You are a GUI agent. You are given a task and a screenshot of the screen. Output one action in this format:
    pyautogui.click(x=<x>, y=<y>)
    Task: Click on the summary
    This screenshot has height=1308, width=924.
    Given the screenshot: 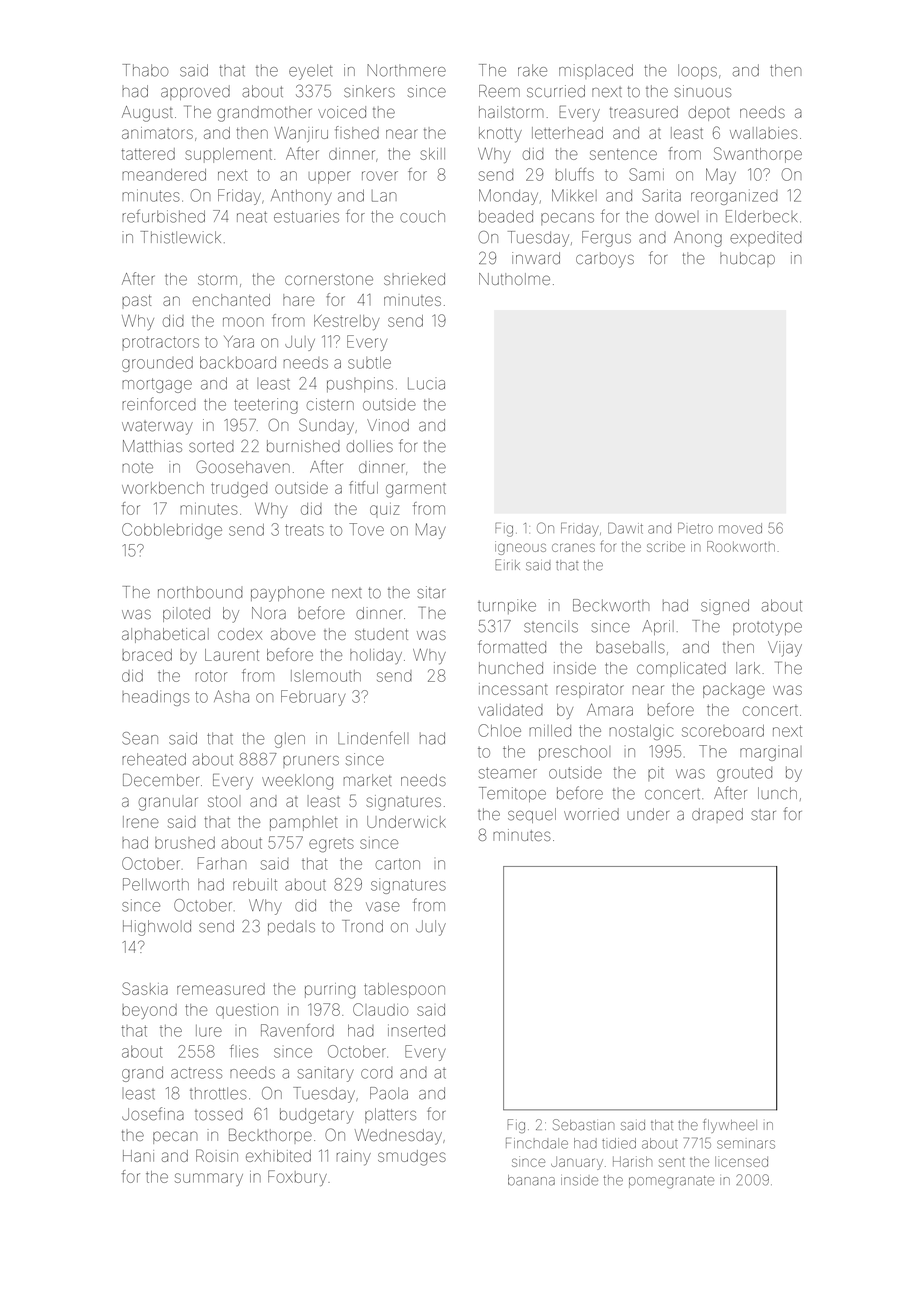 What is the action you would take?
    pyautogui.click(x=209, y=1179)
